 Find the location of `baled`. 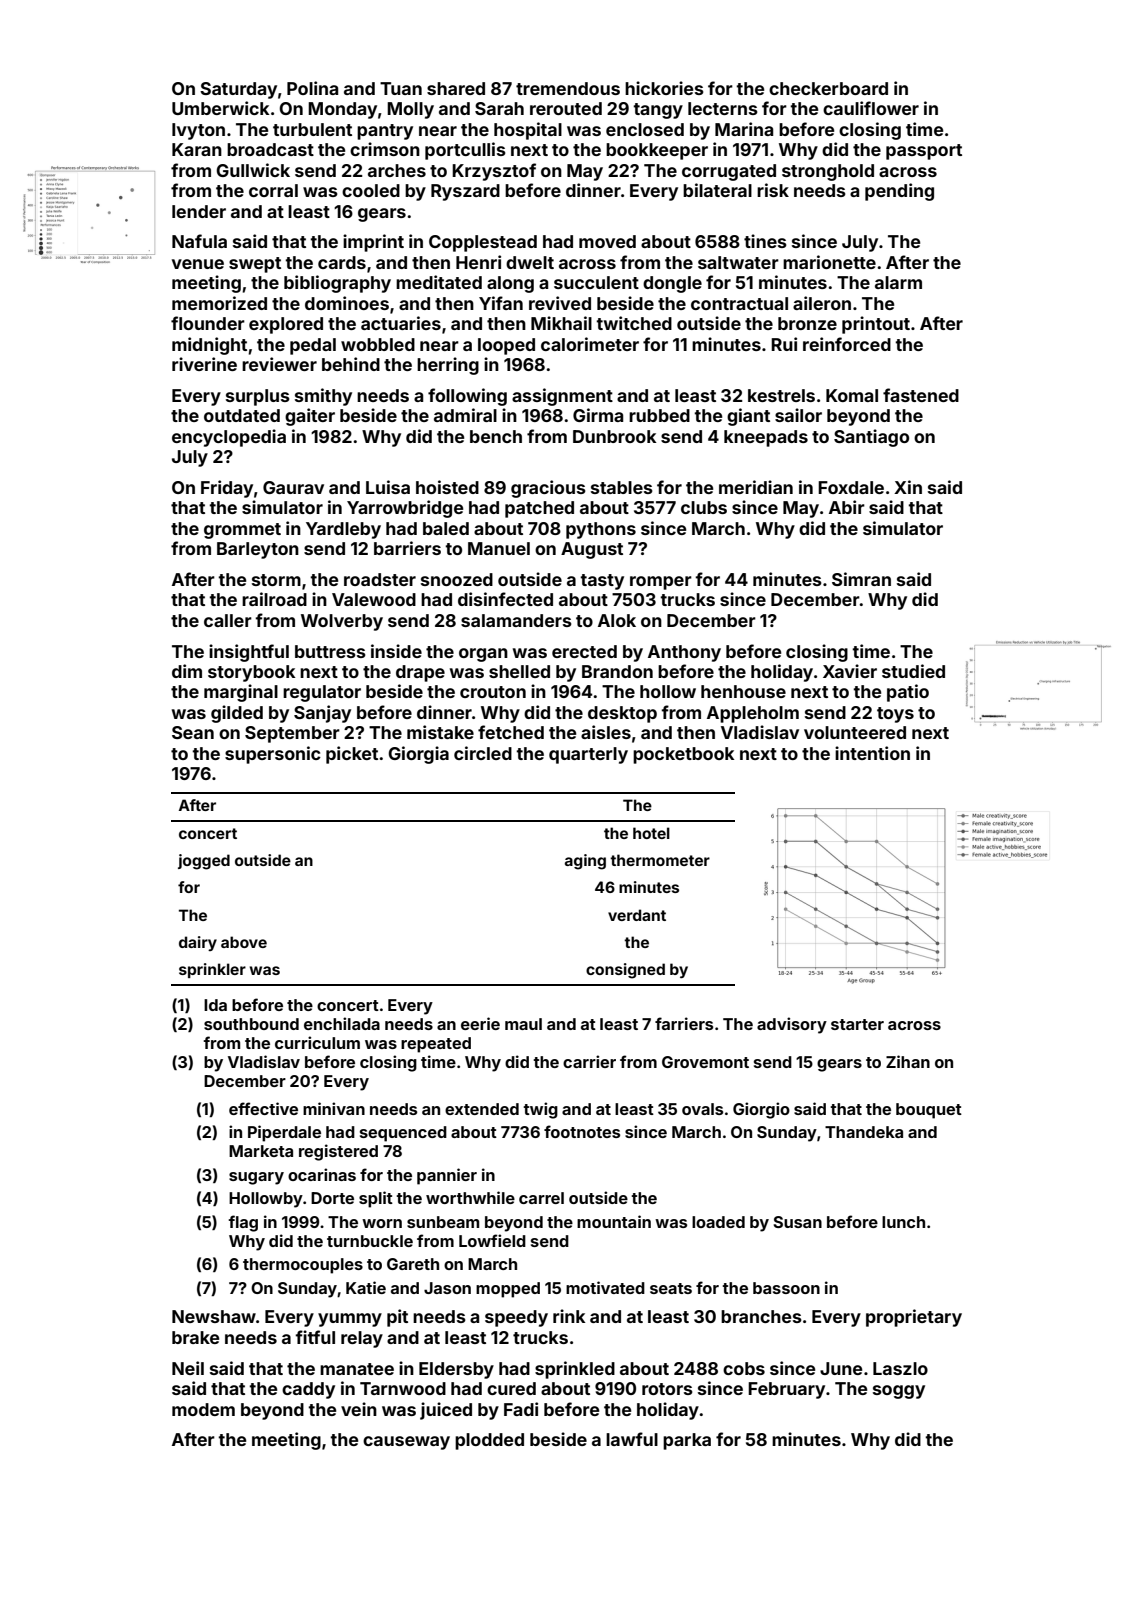

baled is located at coordinates (446, 528).
